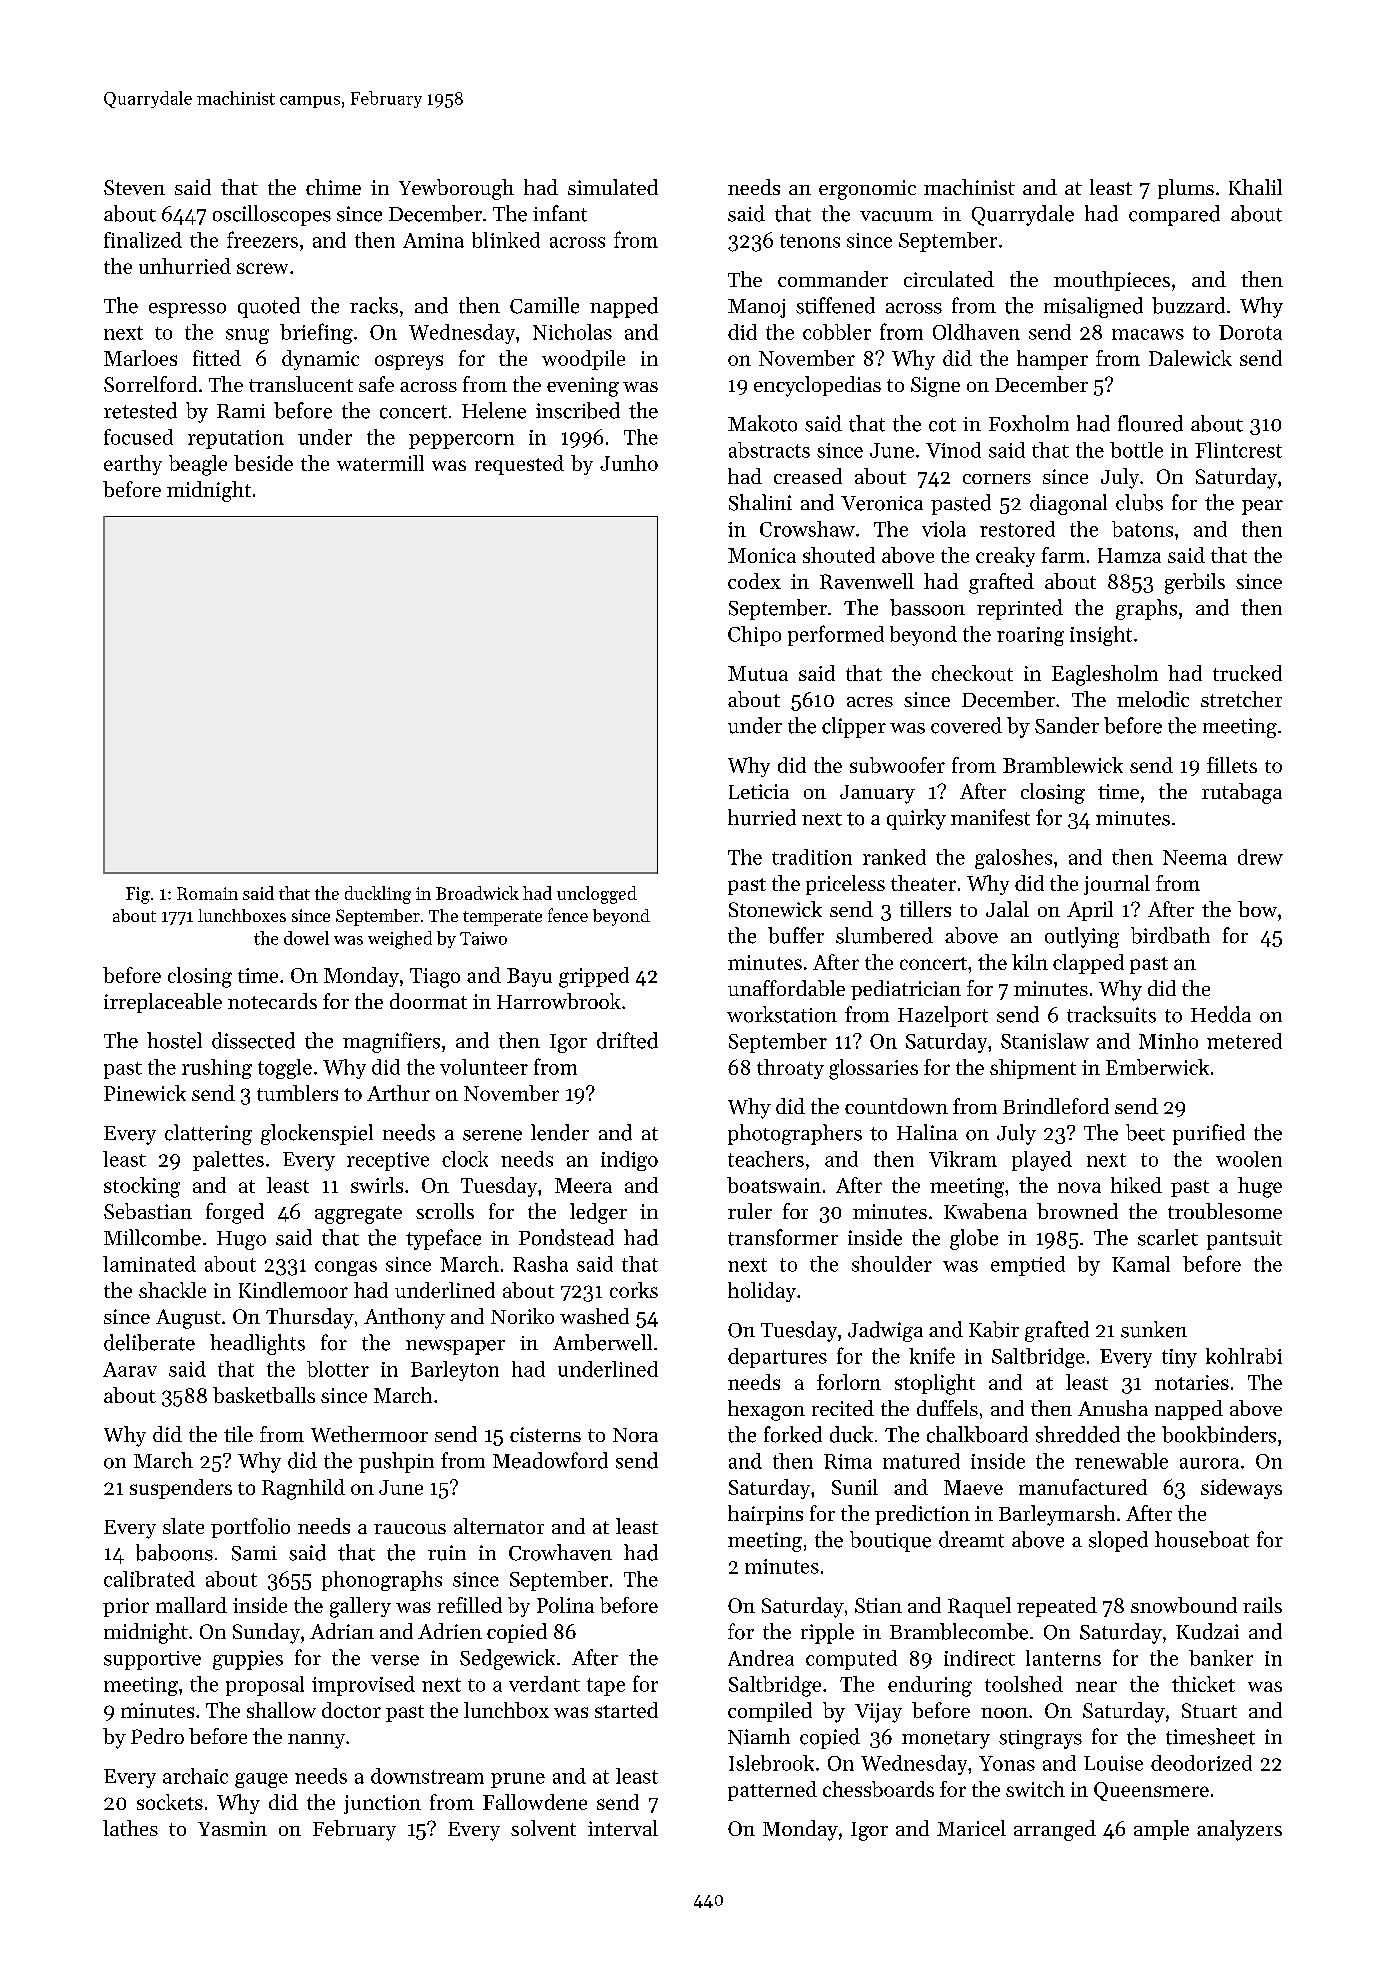 Image resolution: width=1386 pixels, height=1969 pixels. Describe the element at coordinates (306, 938) in the screenshot. I see `dowel` at that location.
